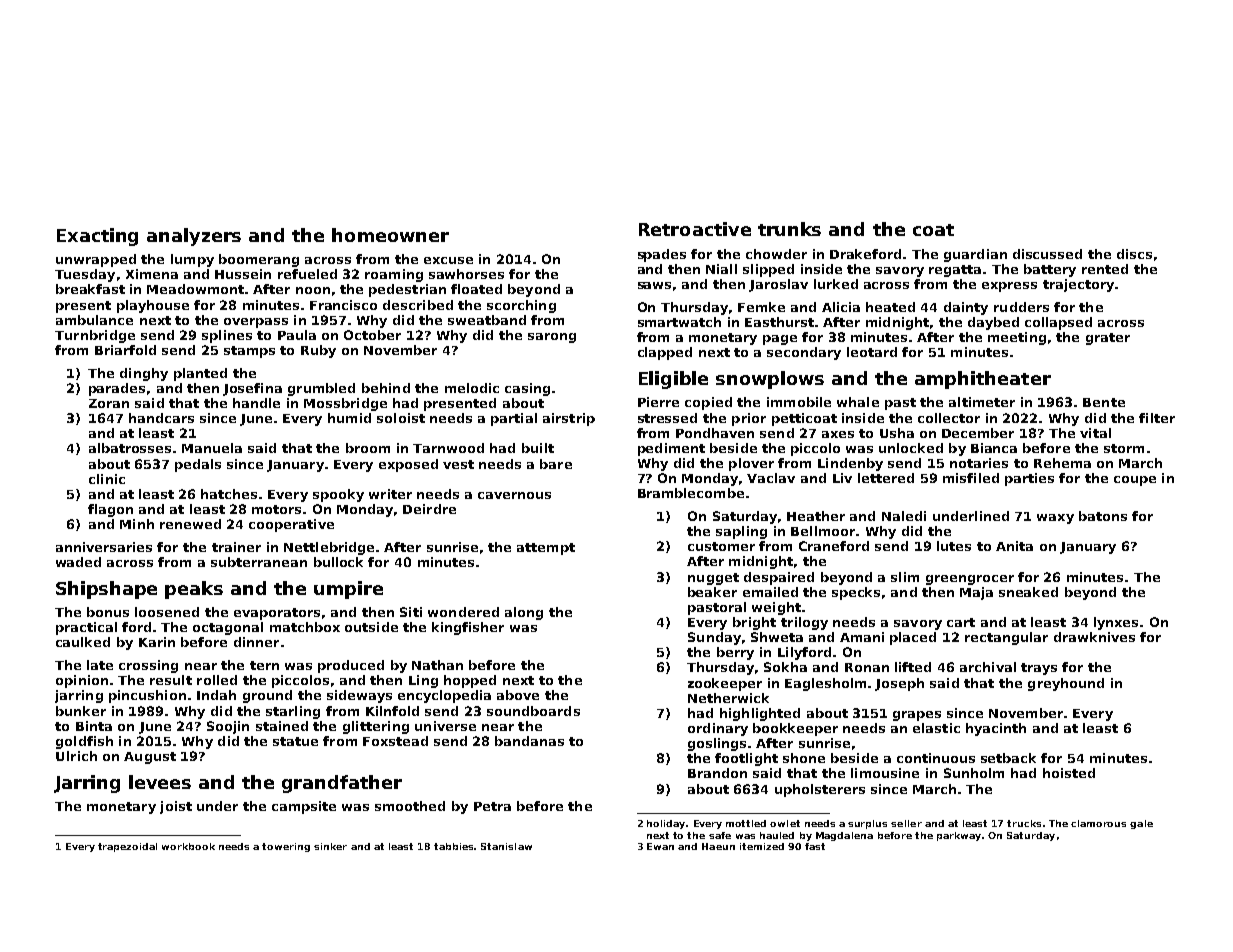 This document has height=952, width=1233. I want to click on gale, so click(1141, 824).
